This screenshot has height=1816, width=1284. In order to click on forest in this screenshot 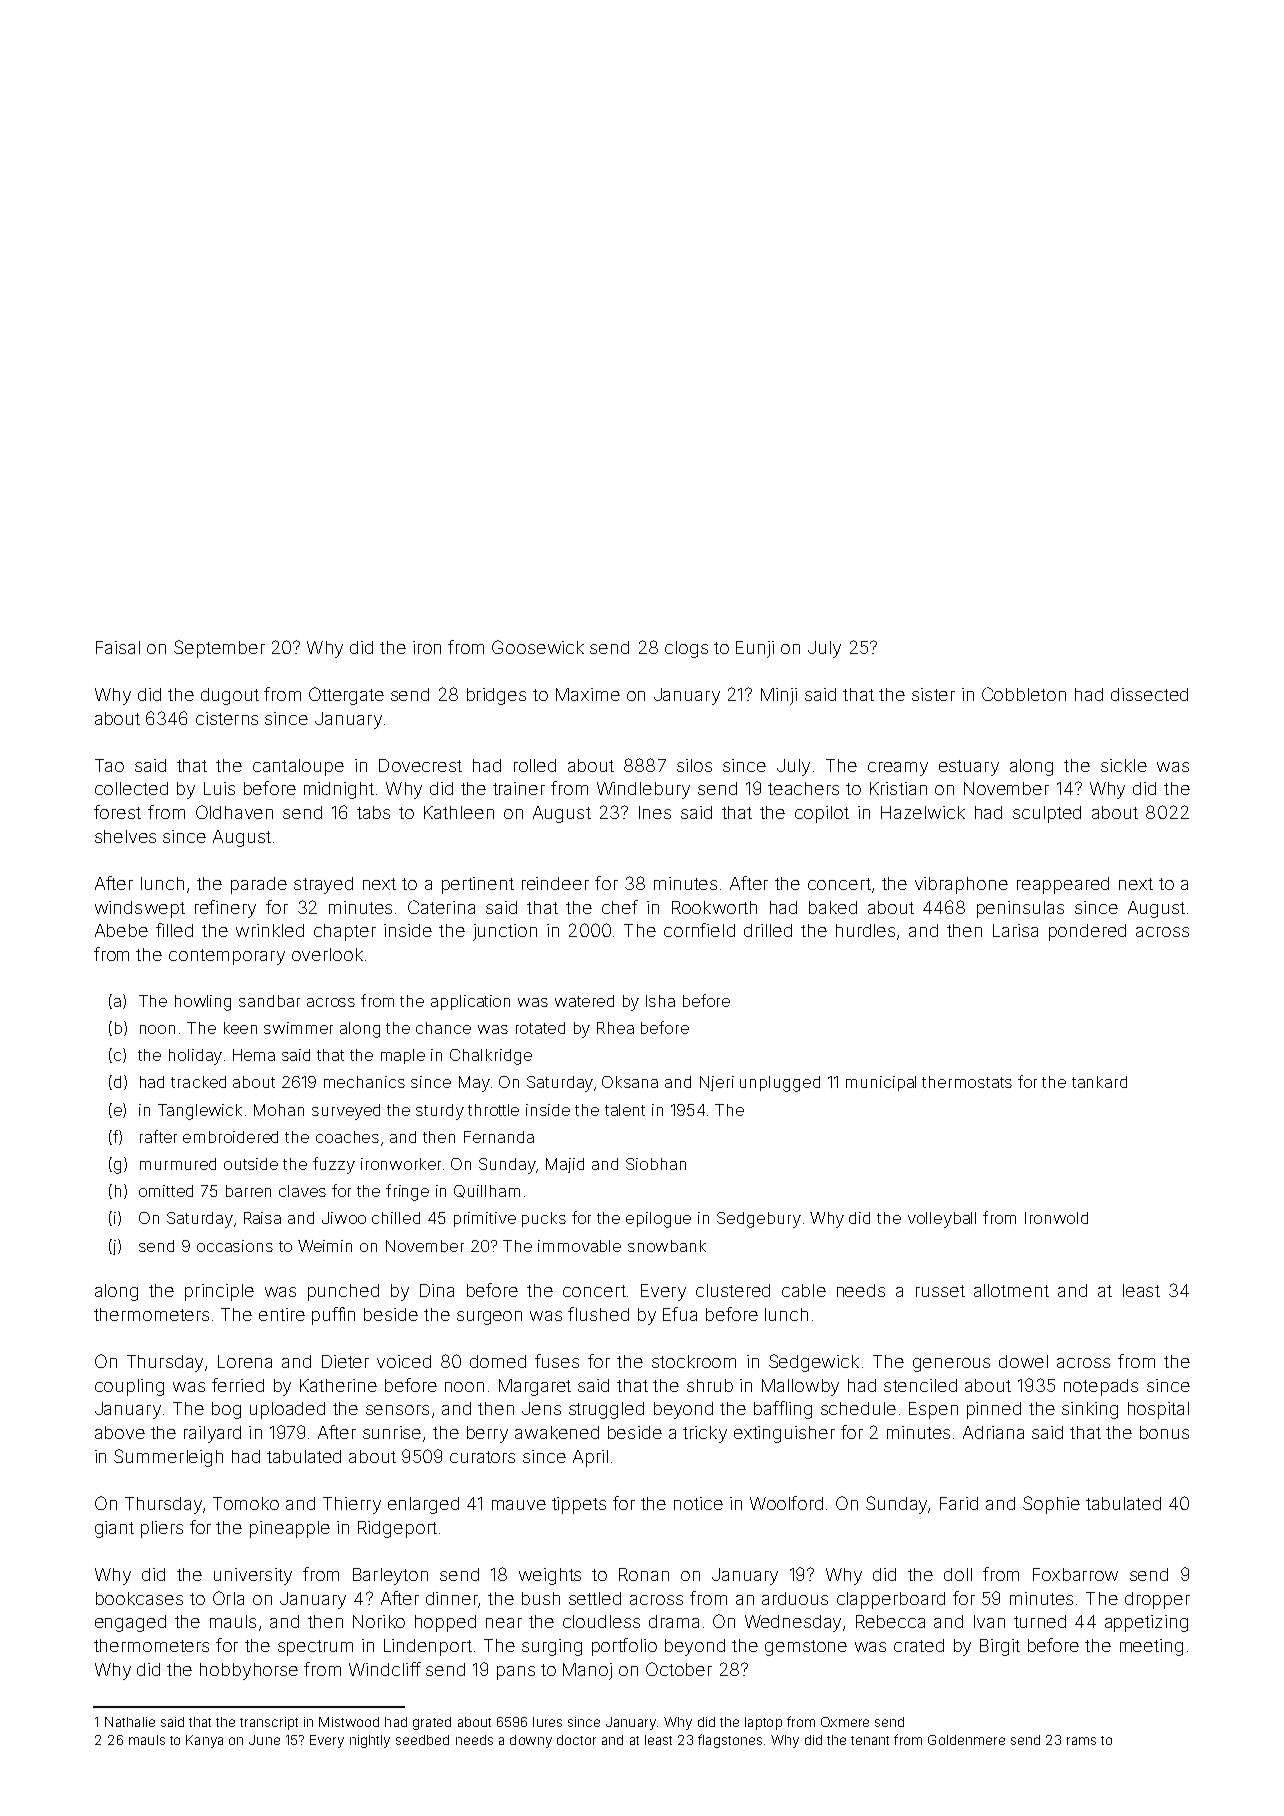, I will do `click(117, 812)`.
